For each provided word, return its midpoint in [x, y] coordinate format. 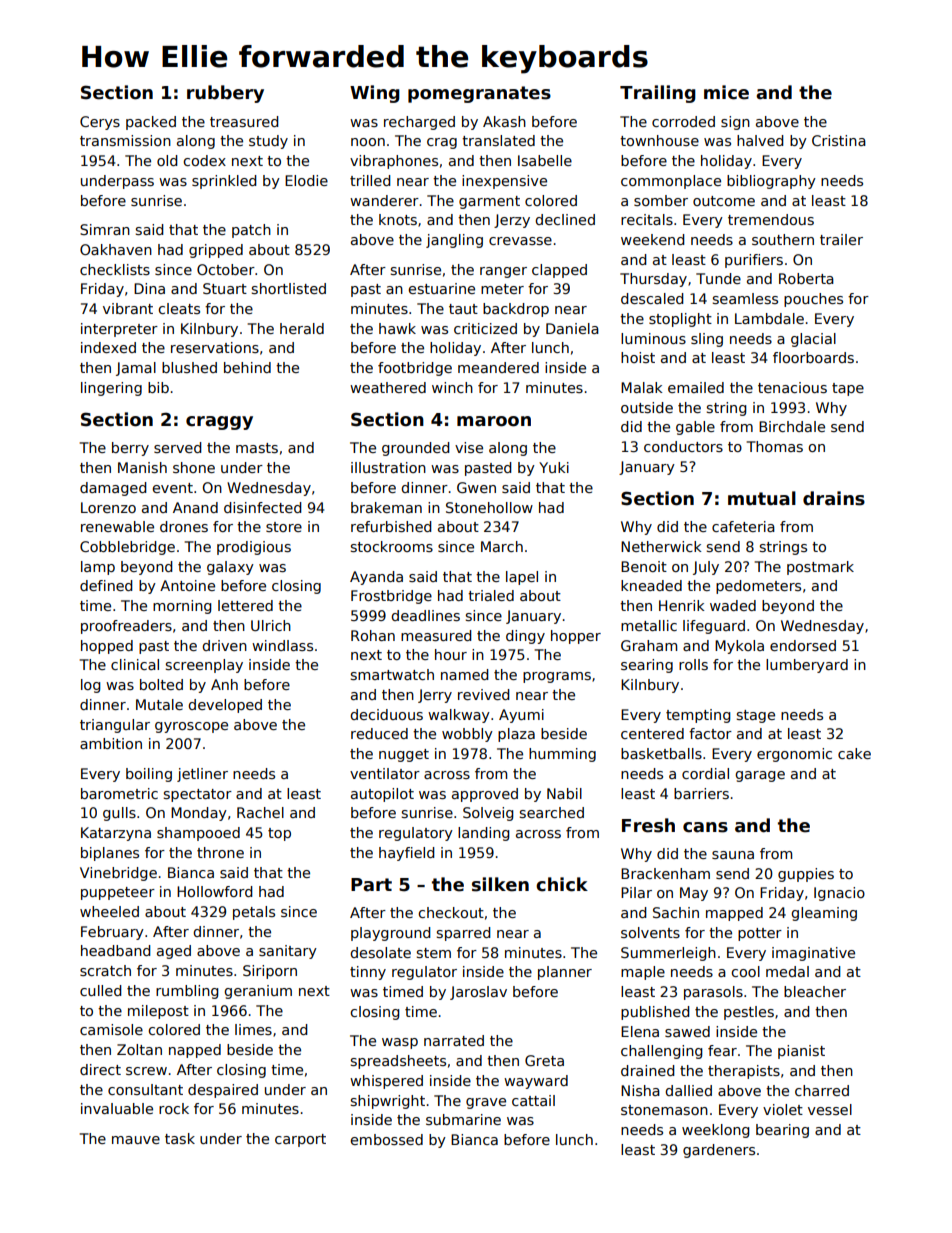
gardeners [719, 1151]
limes [253, 1029]
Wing [375, 94]
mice [726, 92]
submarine [463, 1119]
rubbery [225, 94]
